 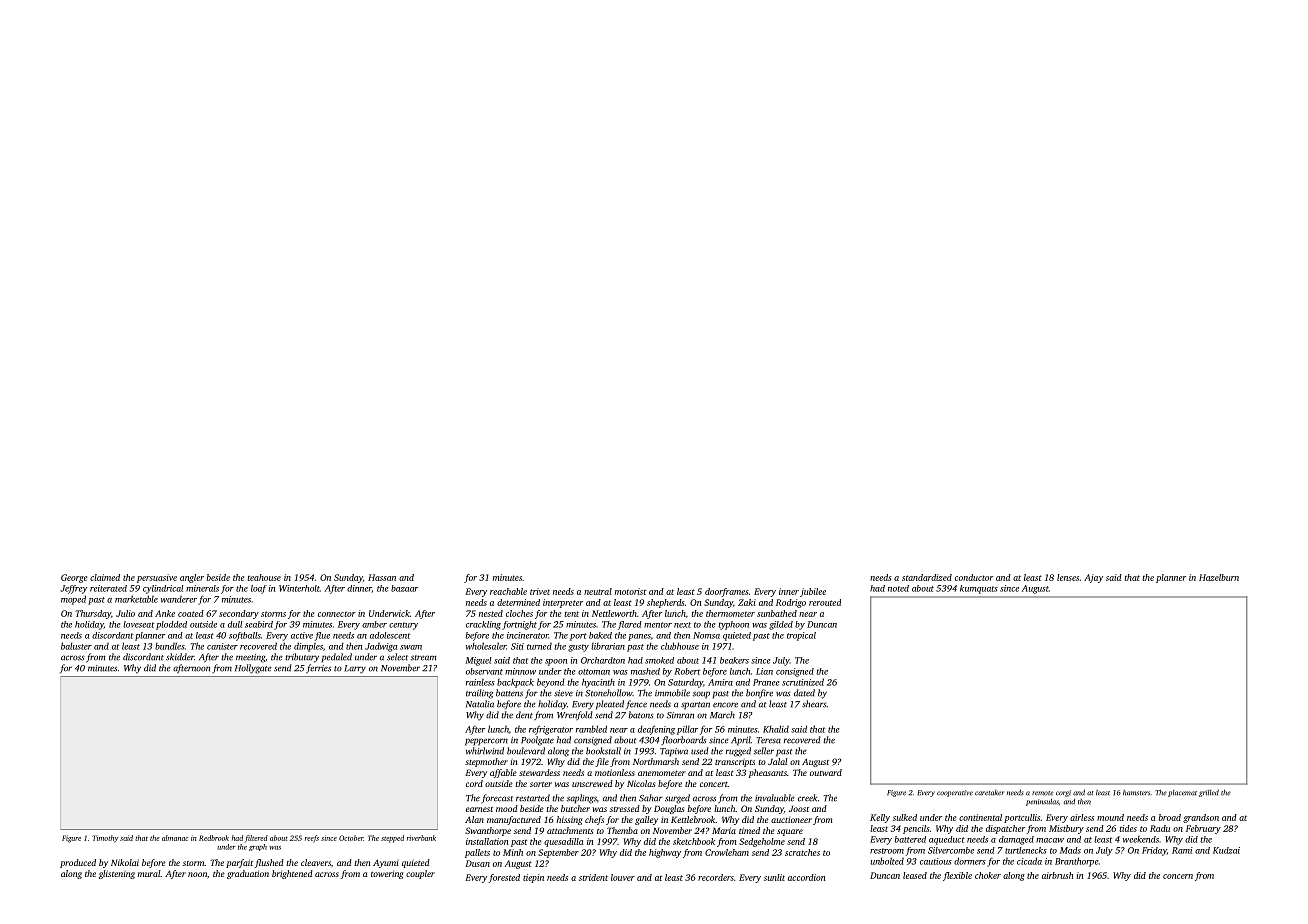 What do you see at coordinates (955, 793) in the page?
I see `cooperative` at bounding box center [955, 793].
